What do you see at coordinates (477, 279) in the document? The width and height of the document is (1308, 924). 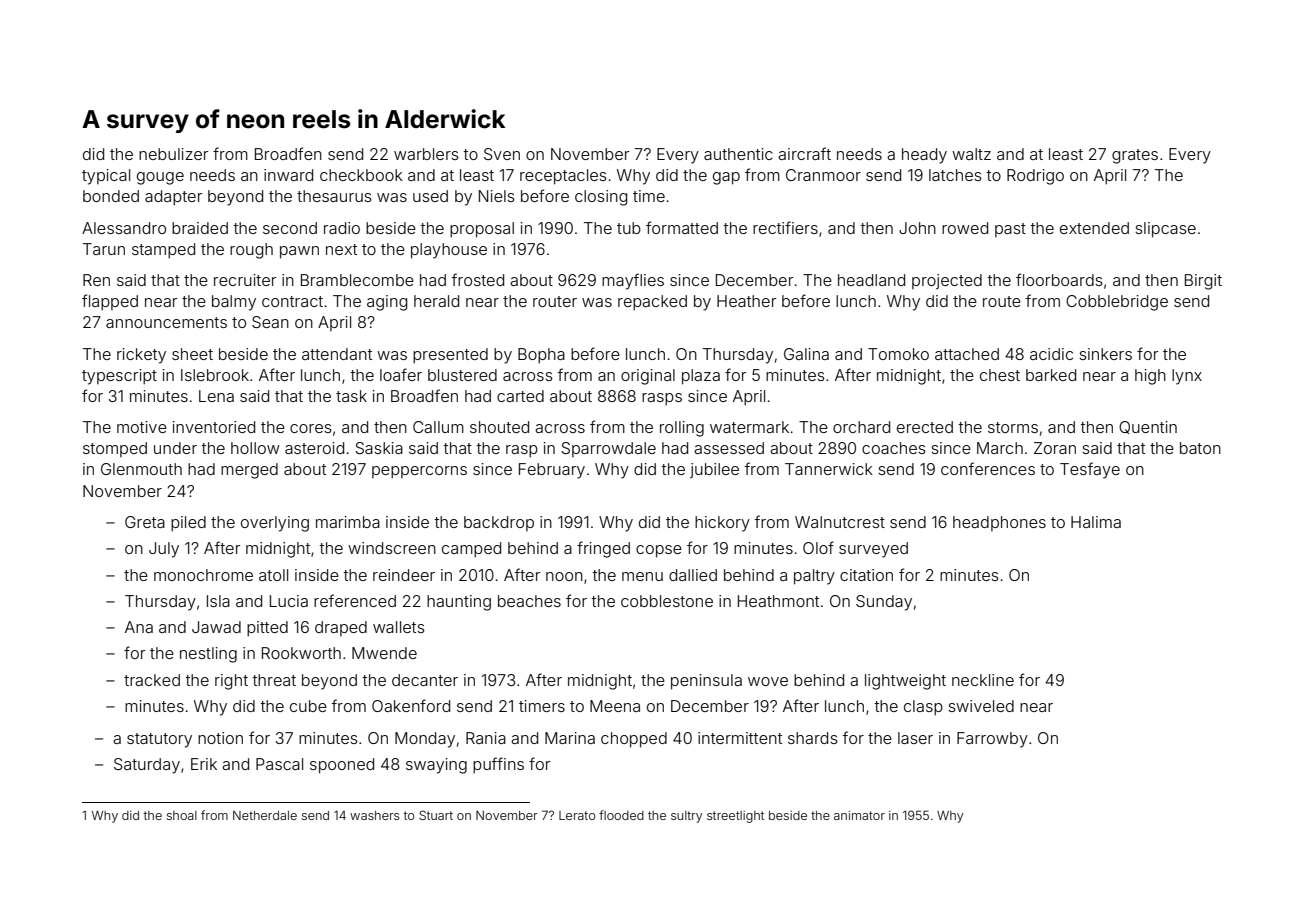 I see `frosted` at bounding box center [477, 279].
